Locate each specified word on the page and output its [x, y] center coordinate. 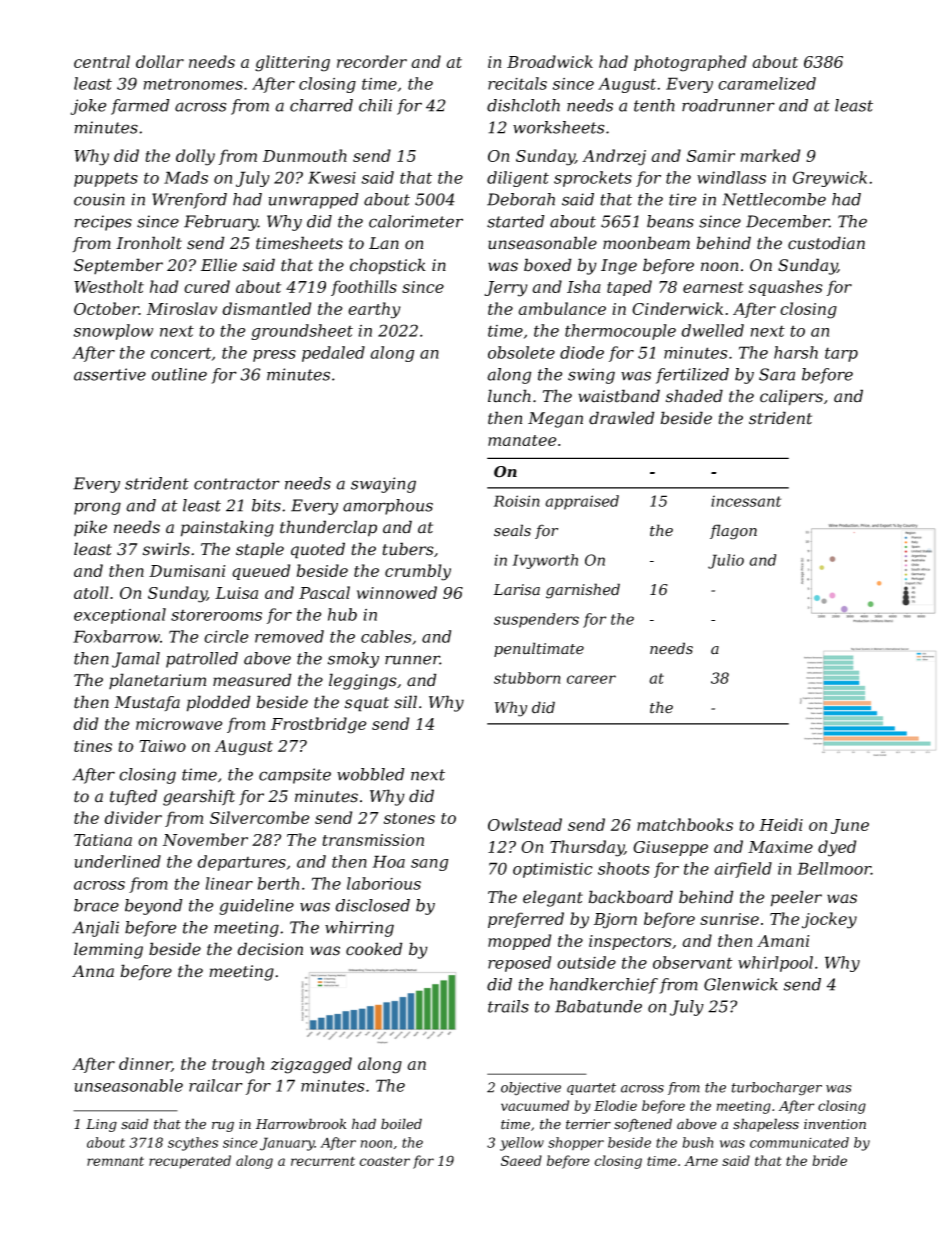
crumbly [418, 572]
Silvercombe [260, 817]
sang [429, 865]
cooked [374, 949]
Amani [783, 941]
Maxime [780, 847]
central [102, 61]
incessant [746, 501]
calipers [791, 397]
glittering [292, 63]
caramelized [767, 83]
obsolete [521, 352]
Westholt [109, 286]
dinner [145, 1064]
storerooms [216, 615]
